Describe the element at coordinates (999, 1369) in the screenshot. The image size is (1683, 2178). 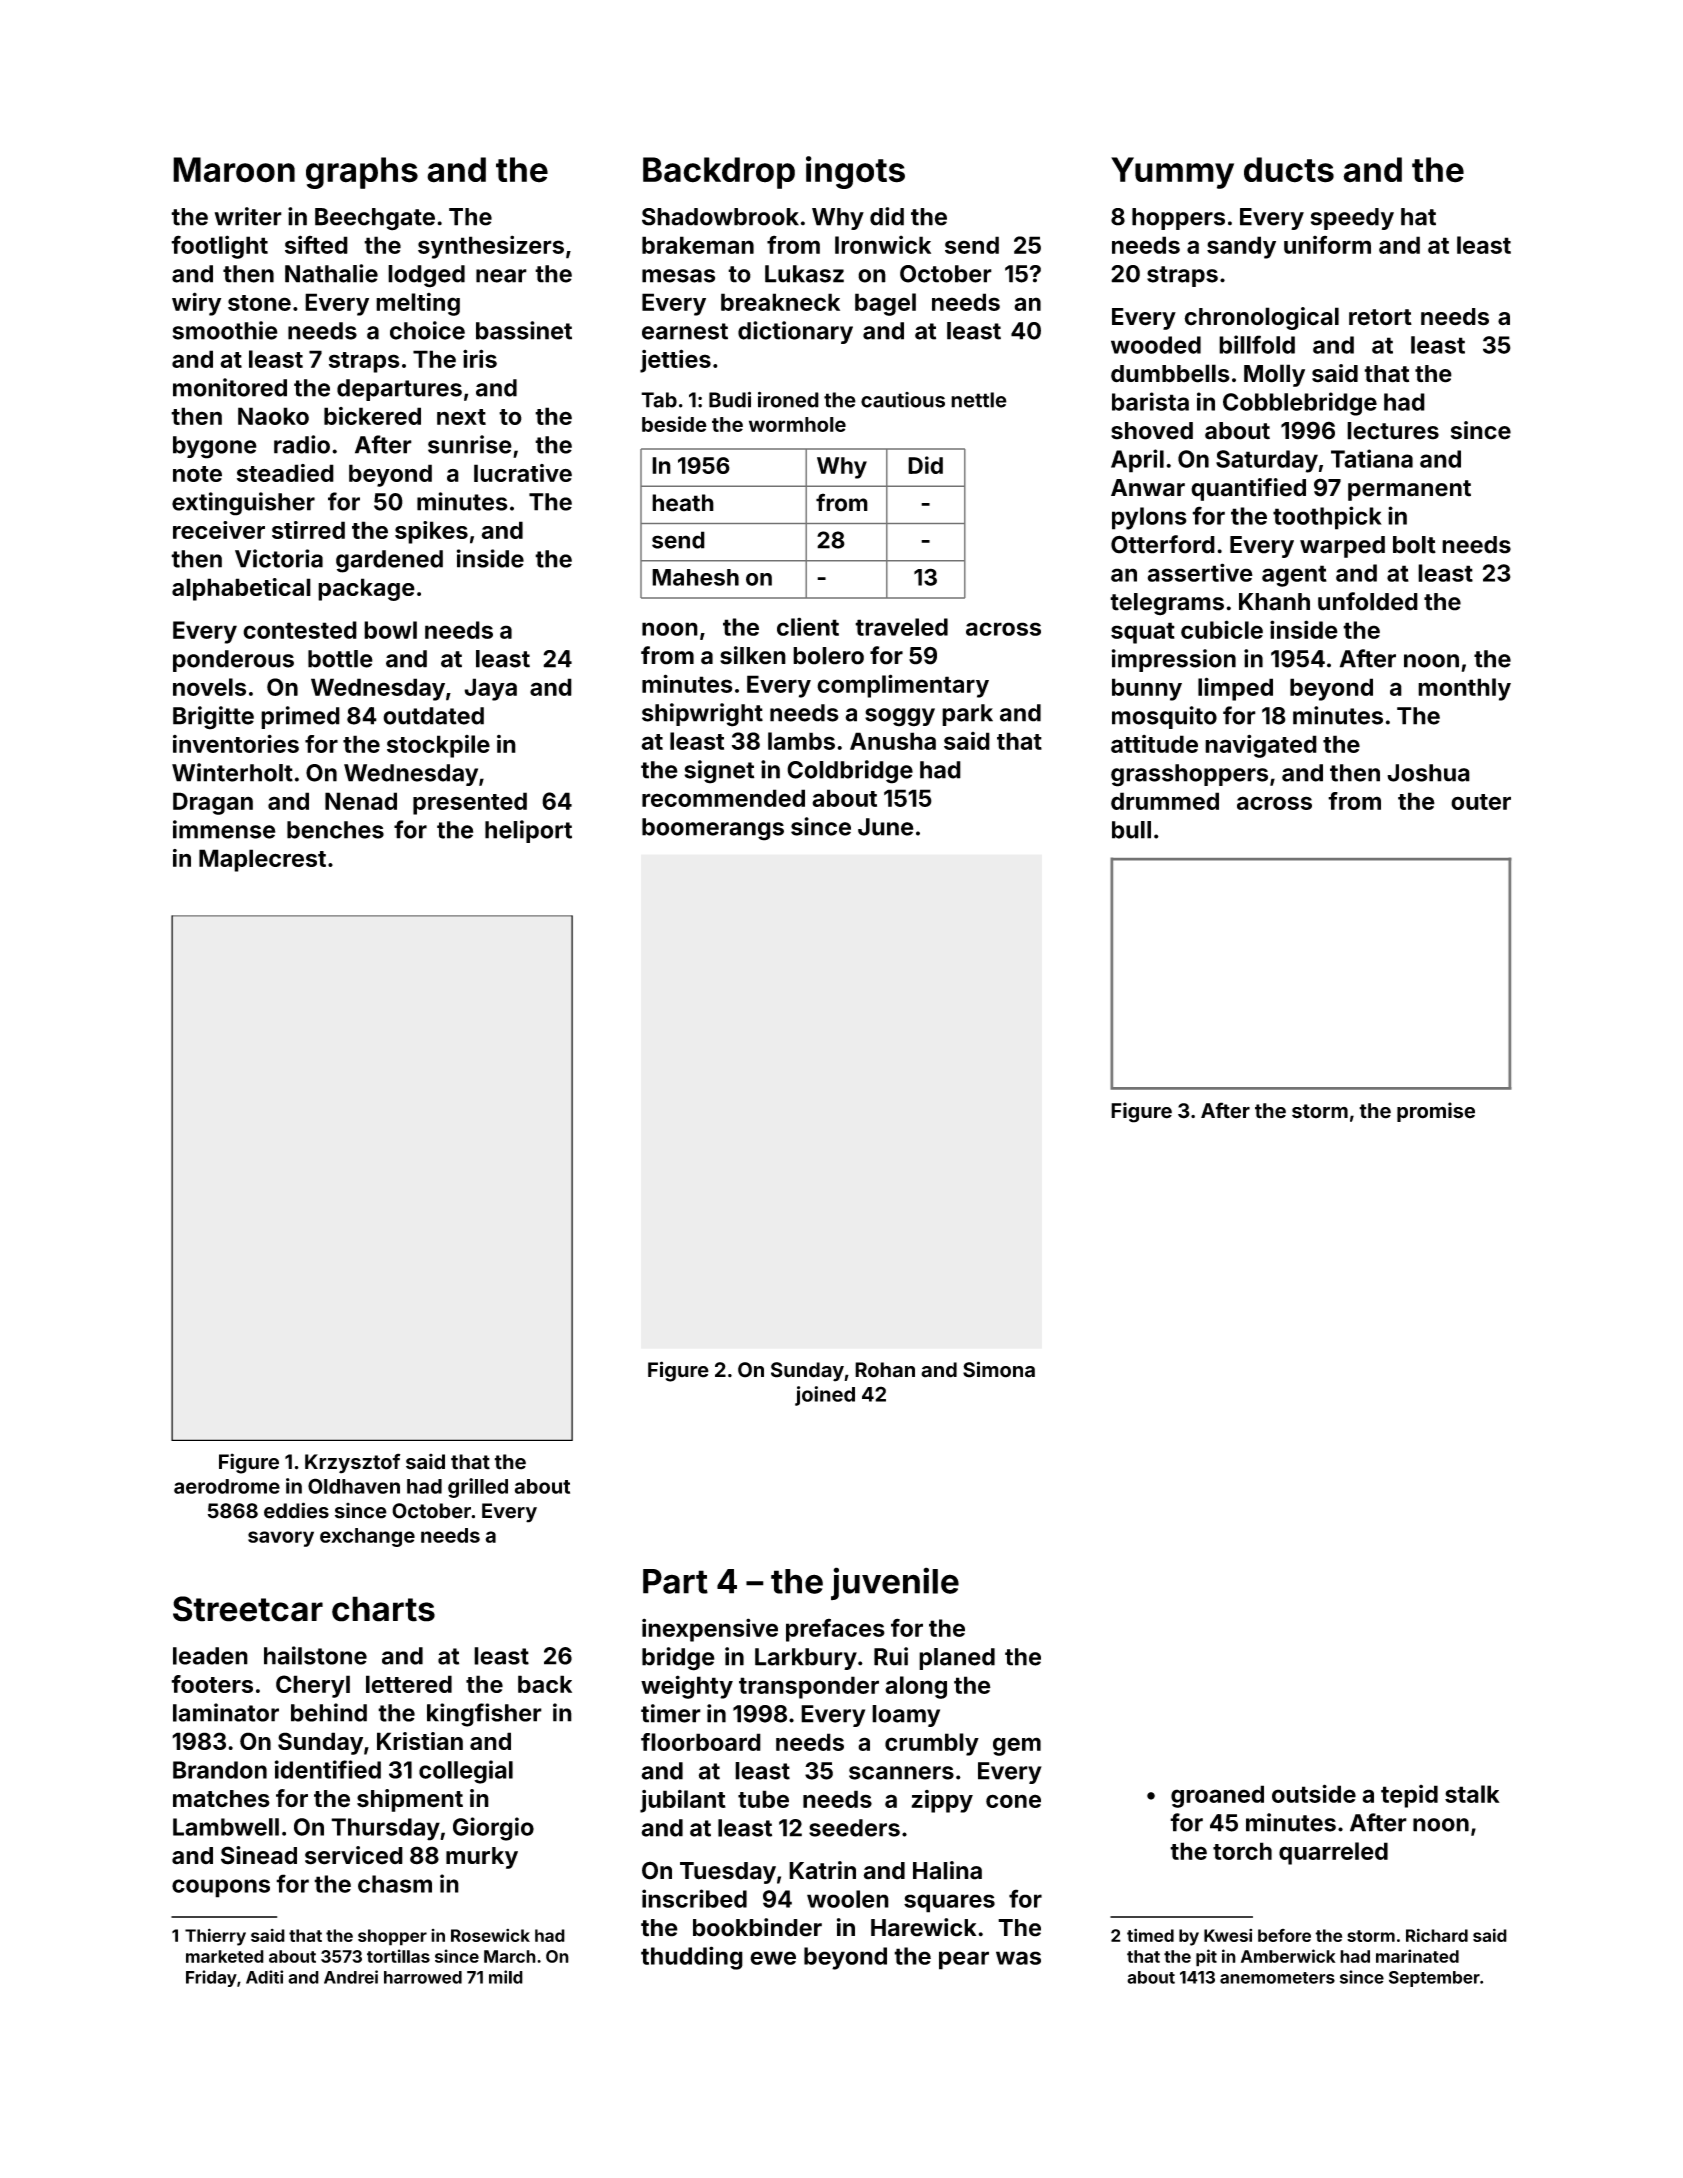
I see `Simona` at that location.
